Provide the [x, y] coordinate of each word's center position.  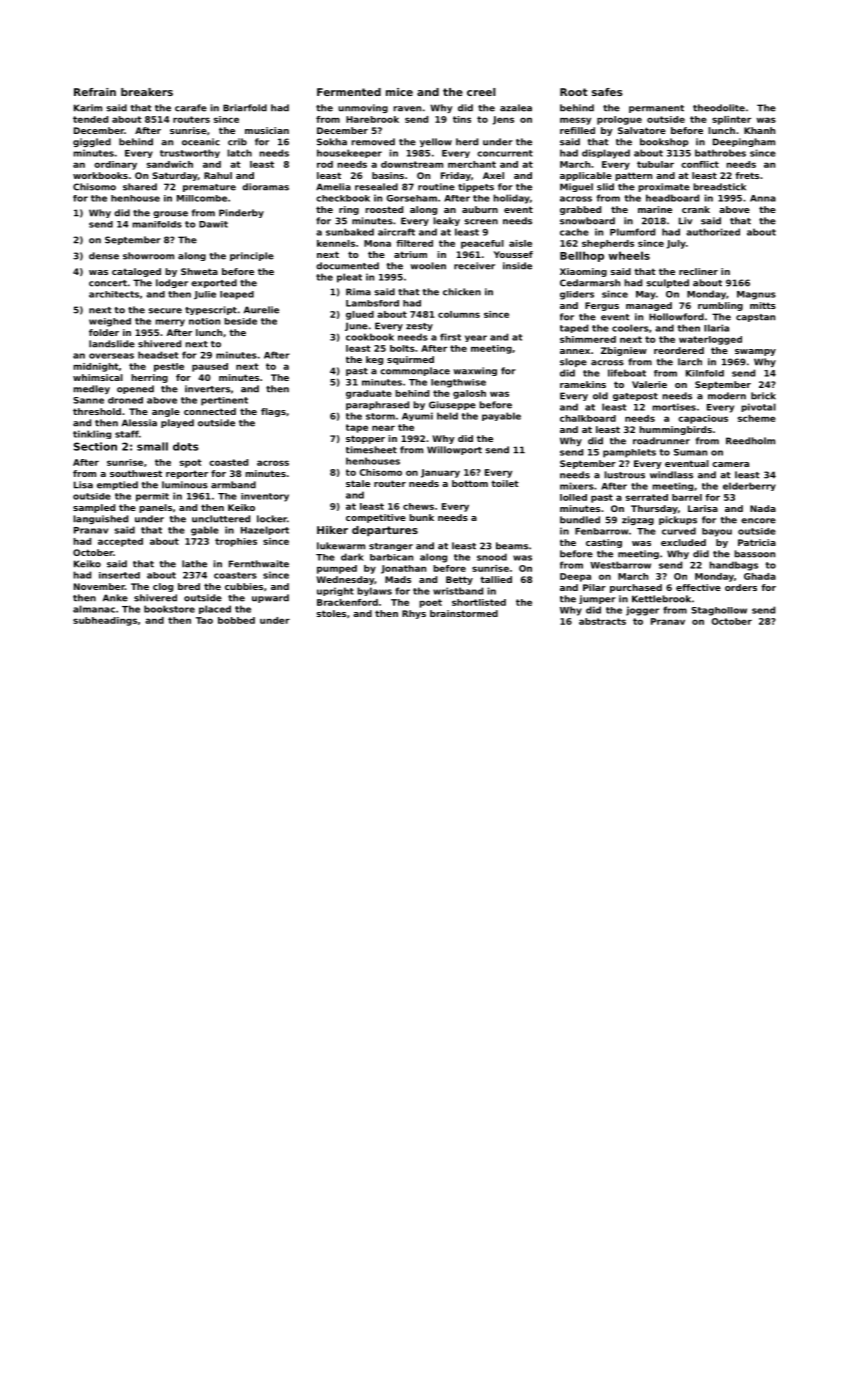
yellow [436, 142]
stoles [331, 613]
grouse [170, 214]
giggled [92, 142]
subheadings [105, 621]
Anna [763, 198]
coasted [228, 462]
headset [158, 355]
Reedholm [750, 441]
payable [501, 416]
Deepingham [744, 142]
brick [763, 396]
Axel [493, 175]
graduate [369, 394]
